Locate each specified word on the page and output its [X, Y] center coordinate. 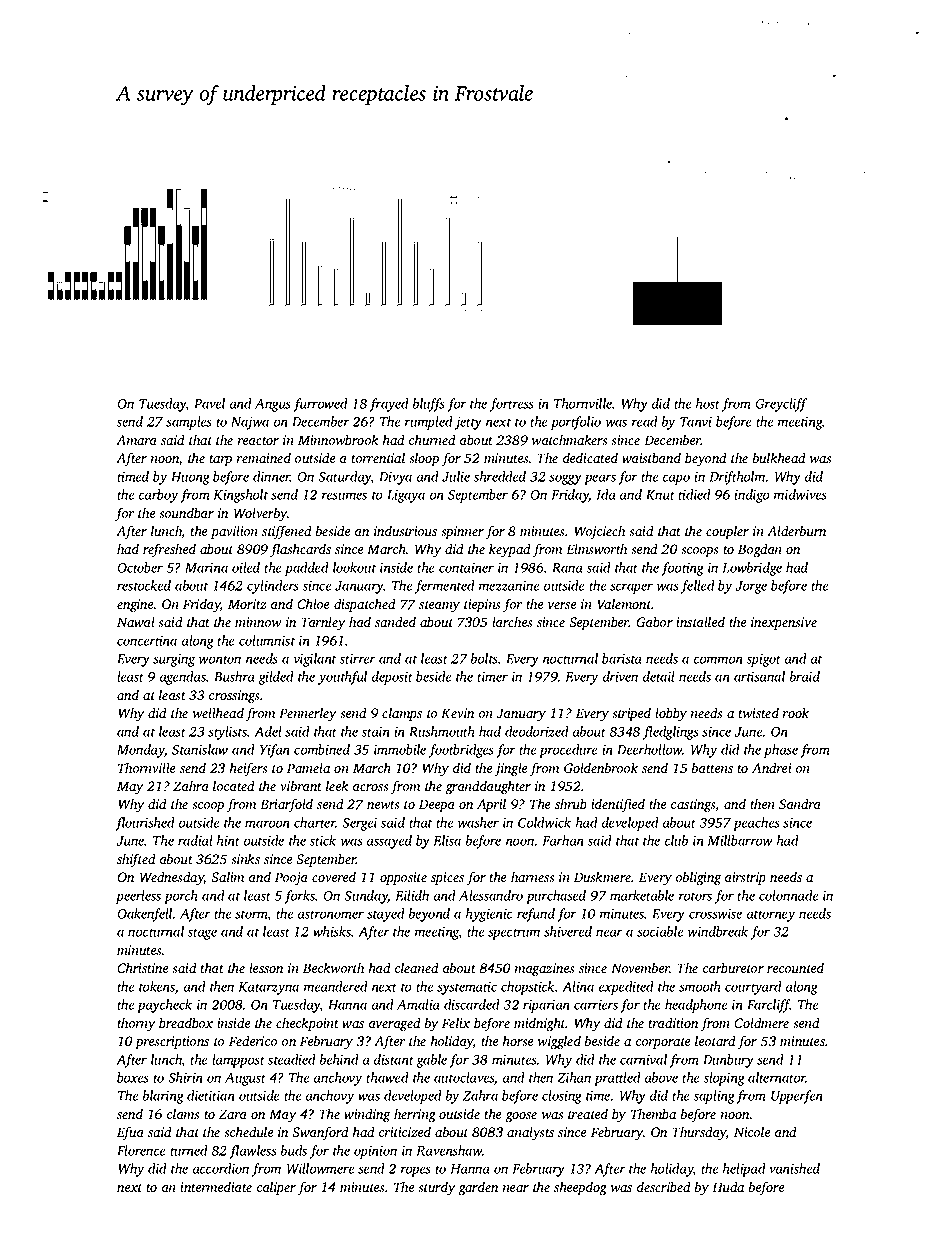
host [708, 403]
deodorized [537, 731]
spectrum [514, 934]
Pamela [308, 767]
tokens [157, 986]
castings [693, 806]
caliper [276, 1188]
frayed [389, 405]
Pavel [209, 403]
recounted [795, 968]
